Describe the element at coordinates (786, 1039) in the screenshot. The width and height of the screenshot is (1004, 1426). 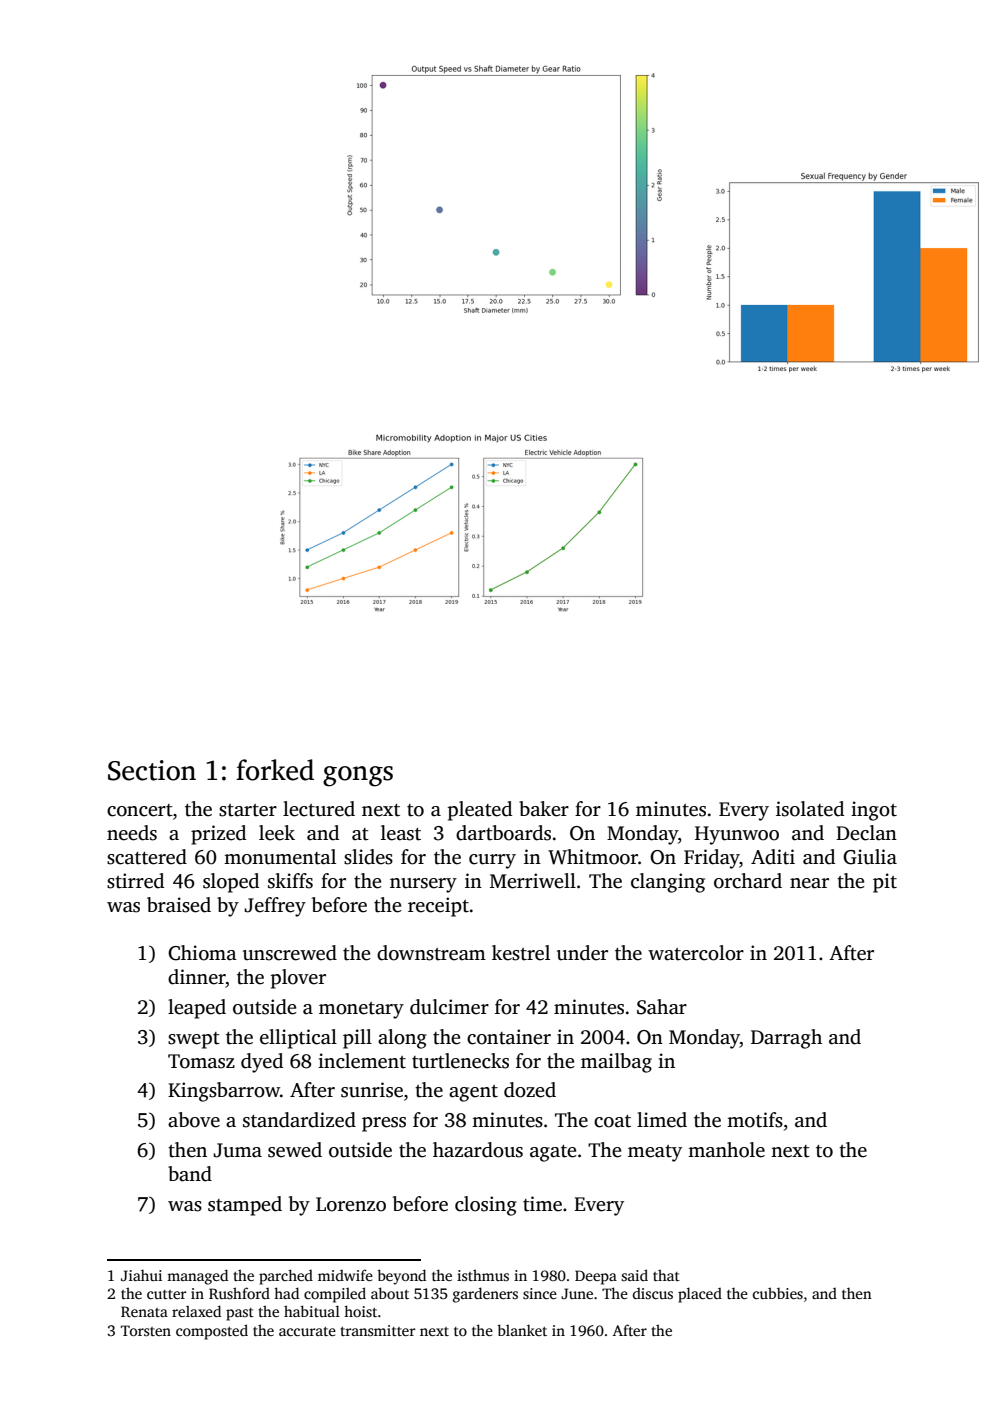
I see `Darragh` at that location.
